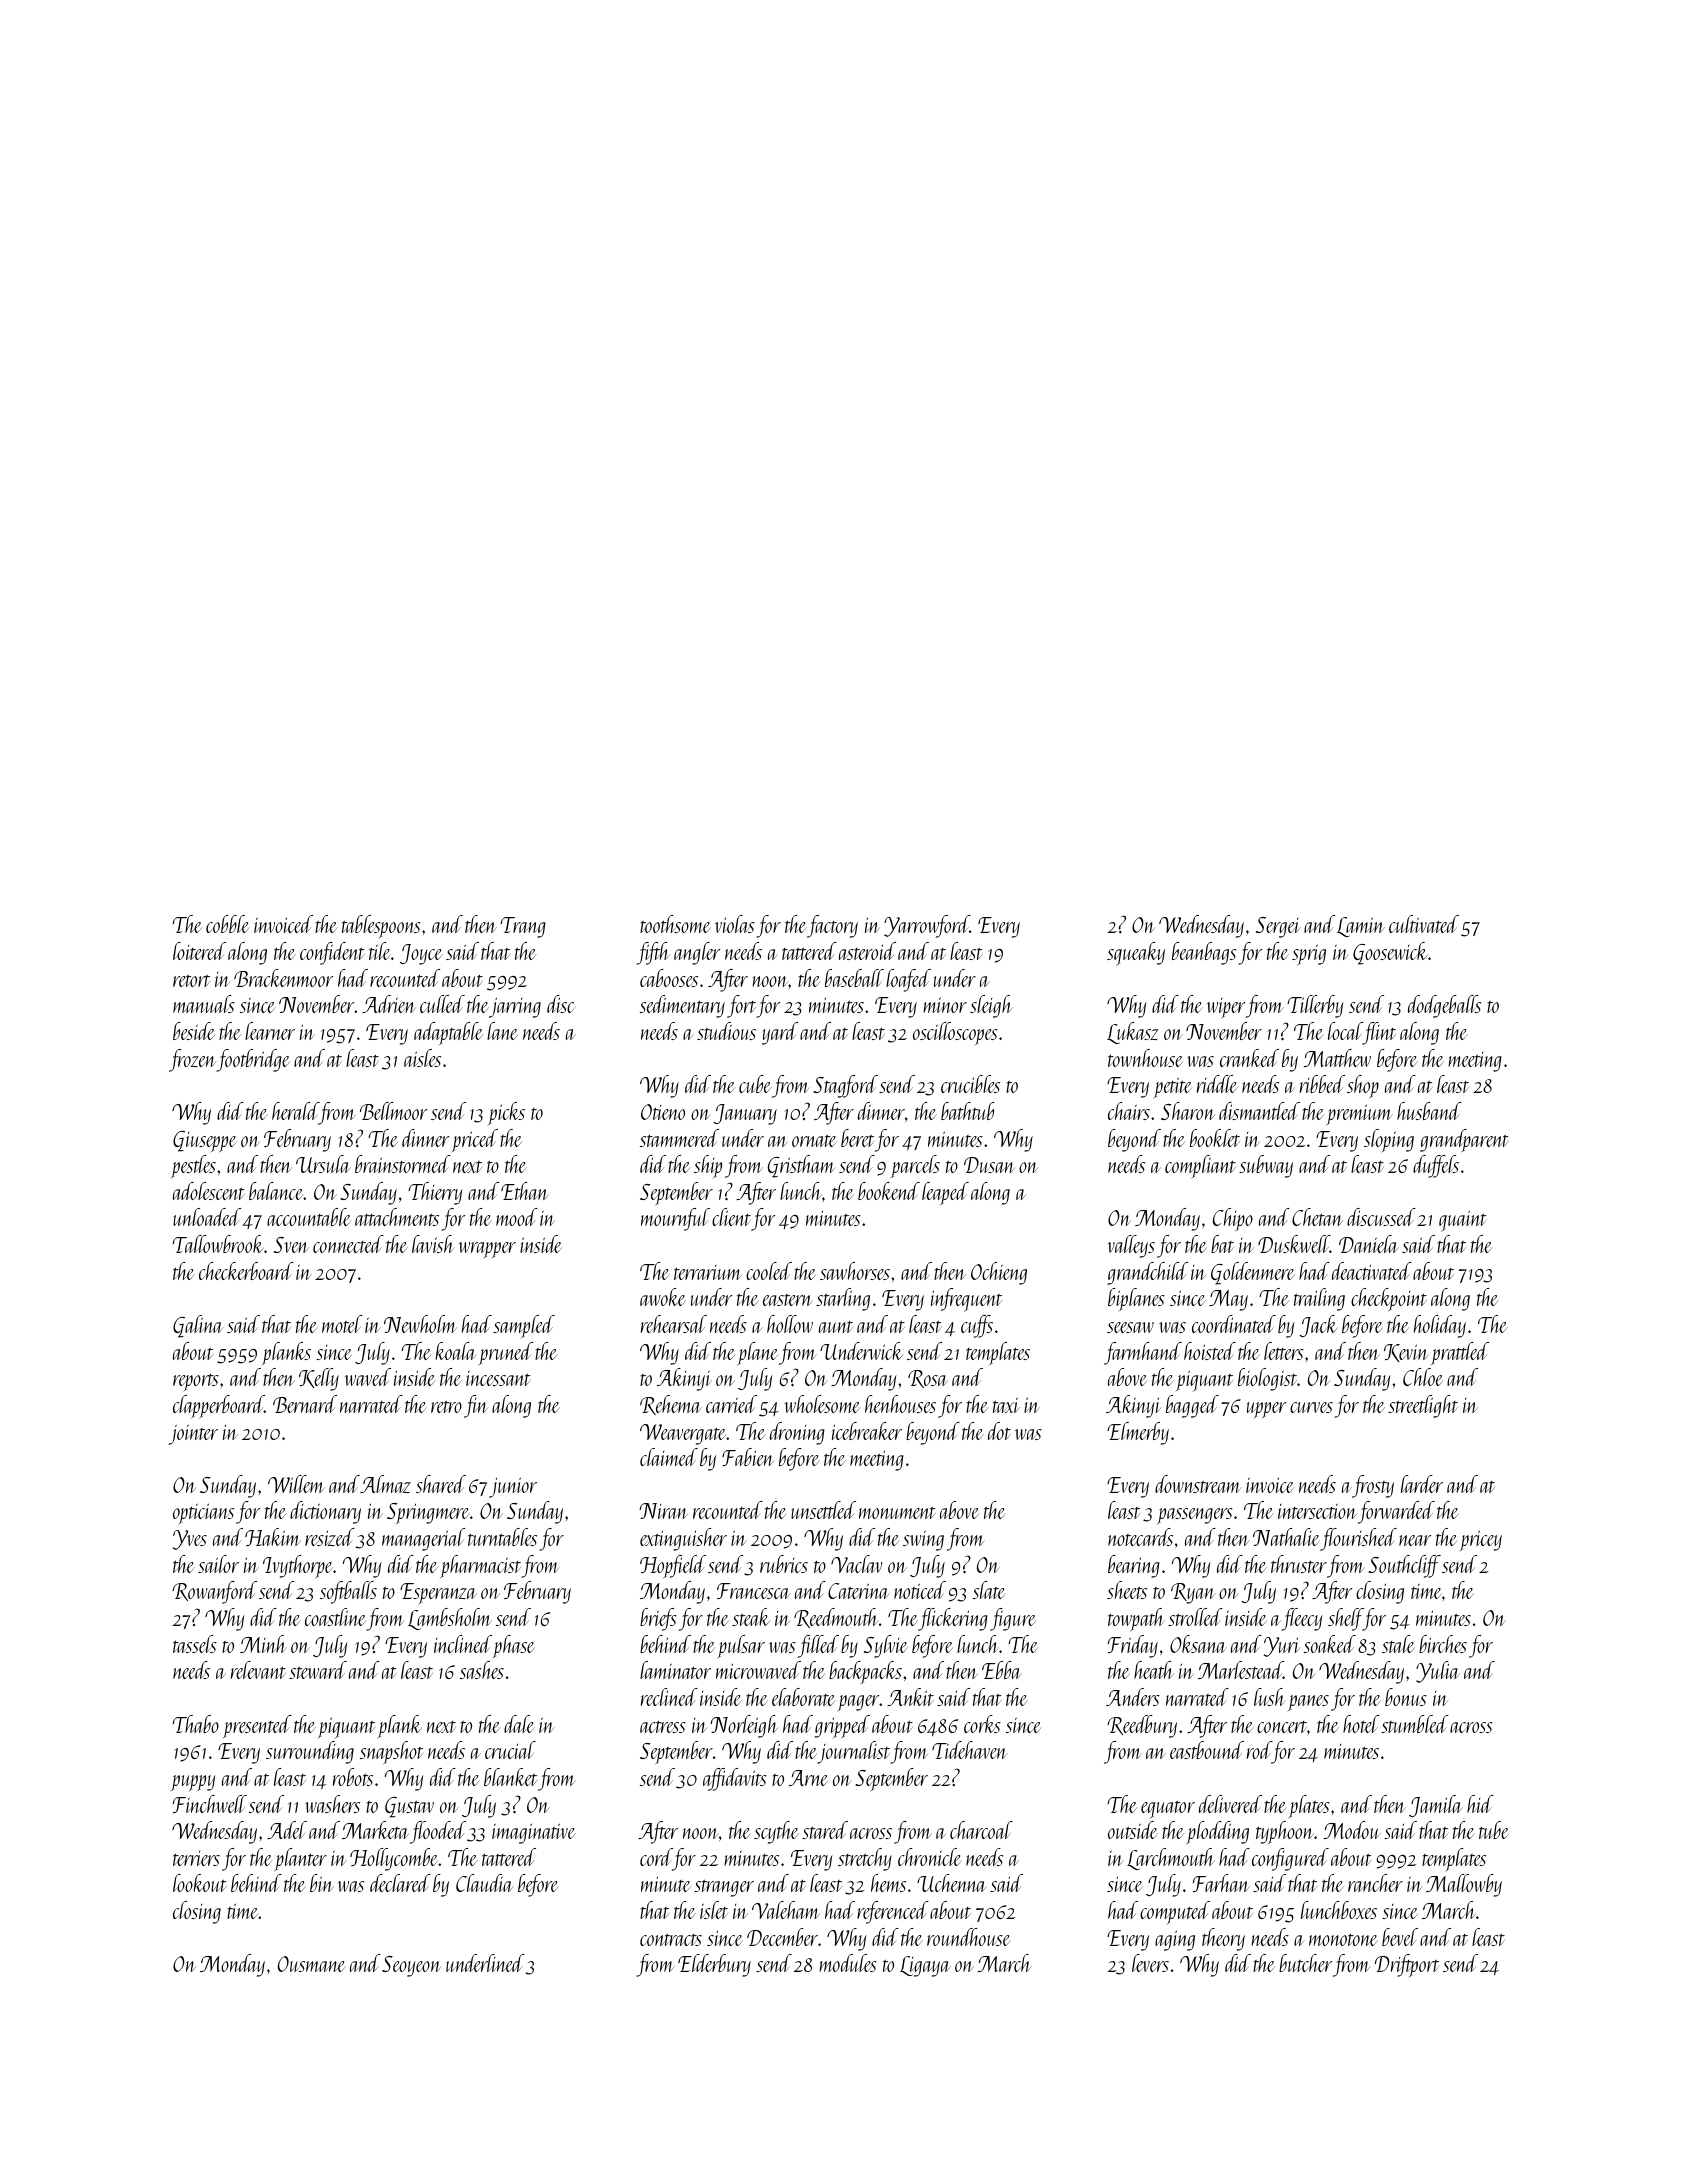 The image size is (1683, 2178). Describe the element at coordinates (1230, 1804) in the image. I see `delivered` at that location.
